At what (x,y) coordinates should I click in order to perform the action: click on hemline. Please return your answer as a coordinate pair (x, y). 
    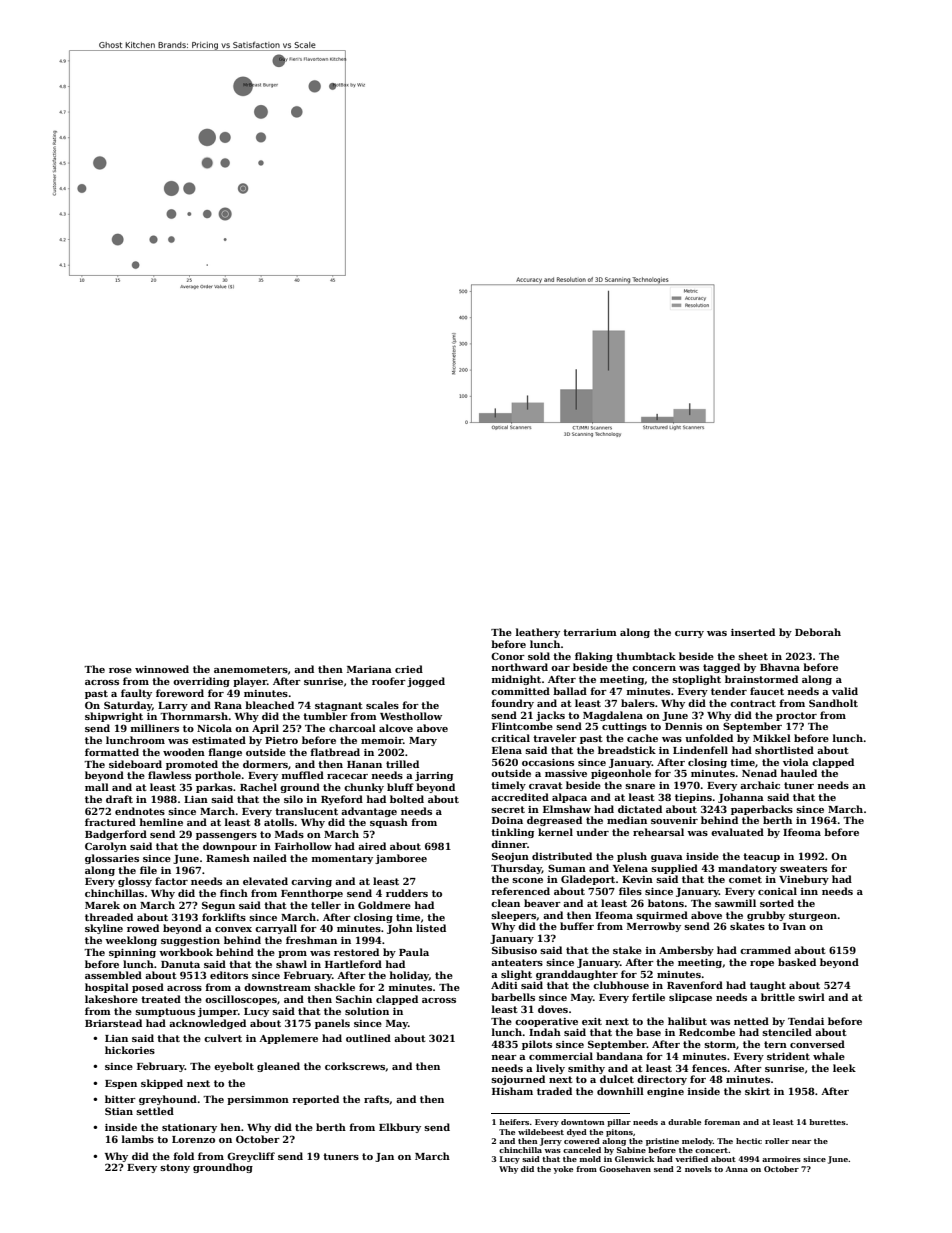
    Looking at the image, I should click on (161, 822).
